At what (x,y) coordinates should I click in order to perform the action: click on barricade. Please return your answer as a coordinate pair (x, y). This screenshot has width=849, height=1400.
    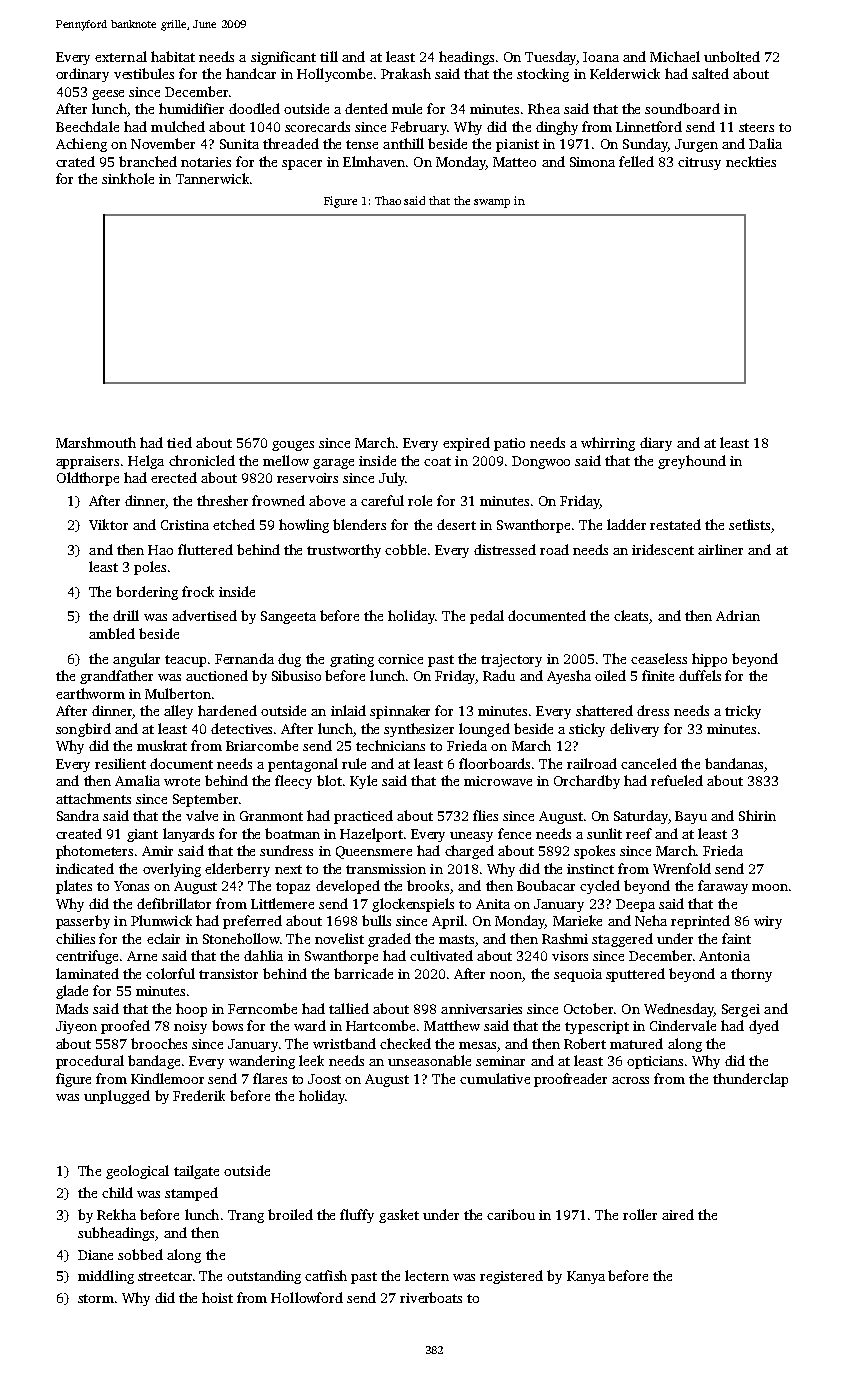
    Looking at the image, I should click on (363, 973).
